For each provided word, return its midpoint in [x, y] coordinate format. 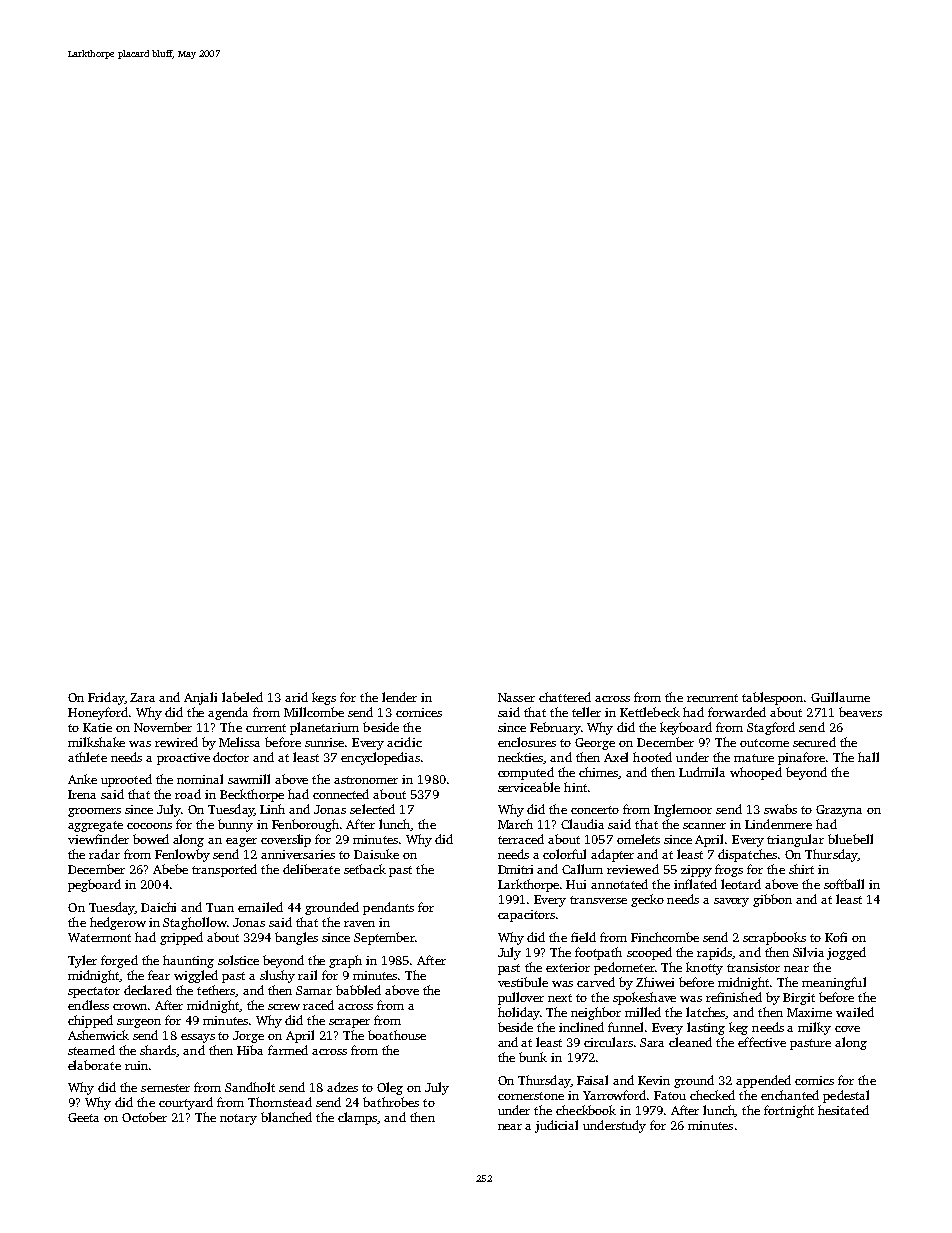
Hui [576, 884]
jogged [846, 953]
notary [238, 1119]
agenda [228, 713]
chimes [599, 773]
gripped [181, 938]
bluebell [850, 839]
